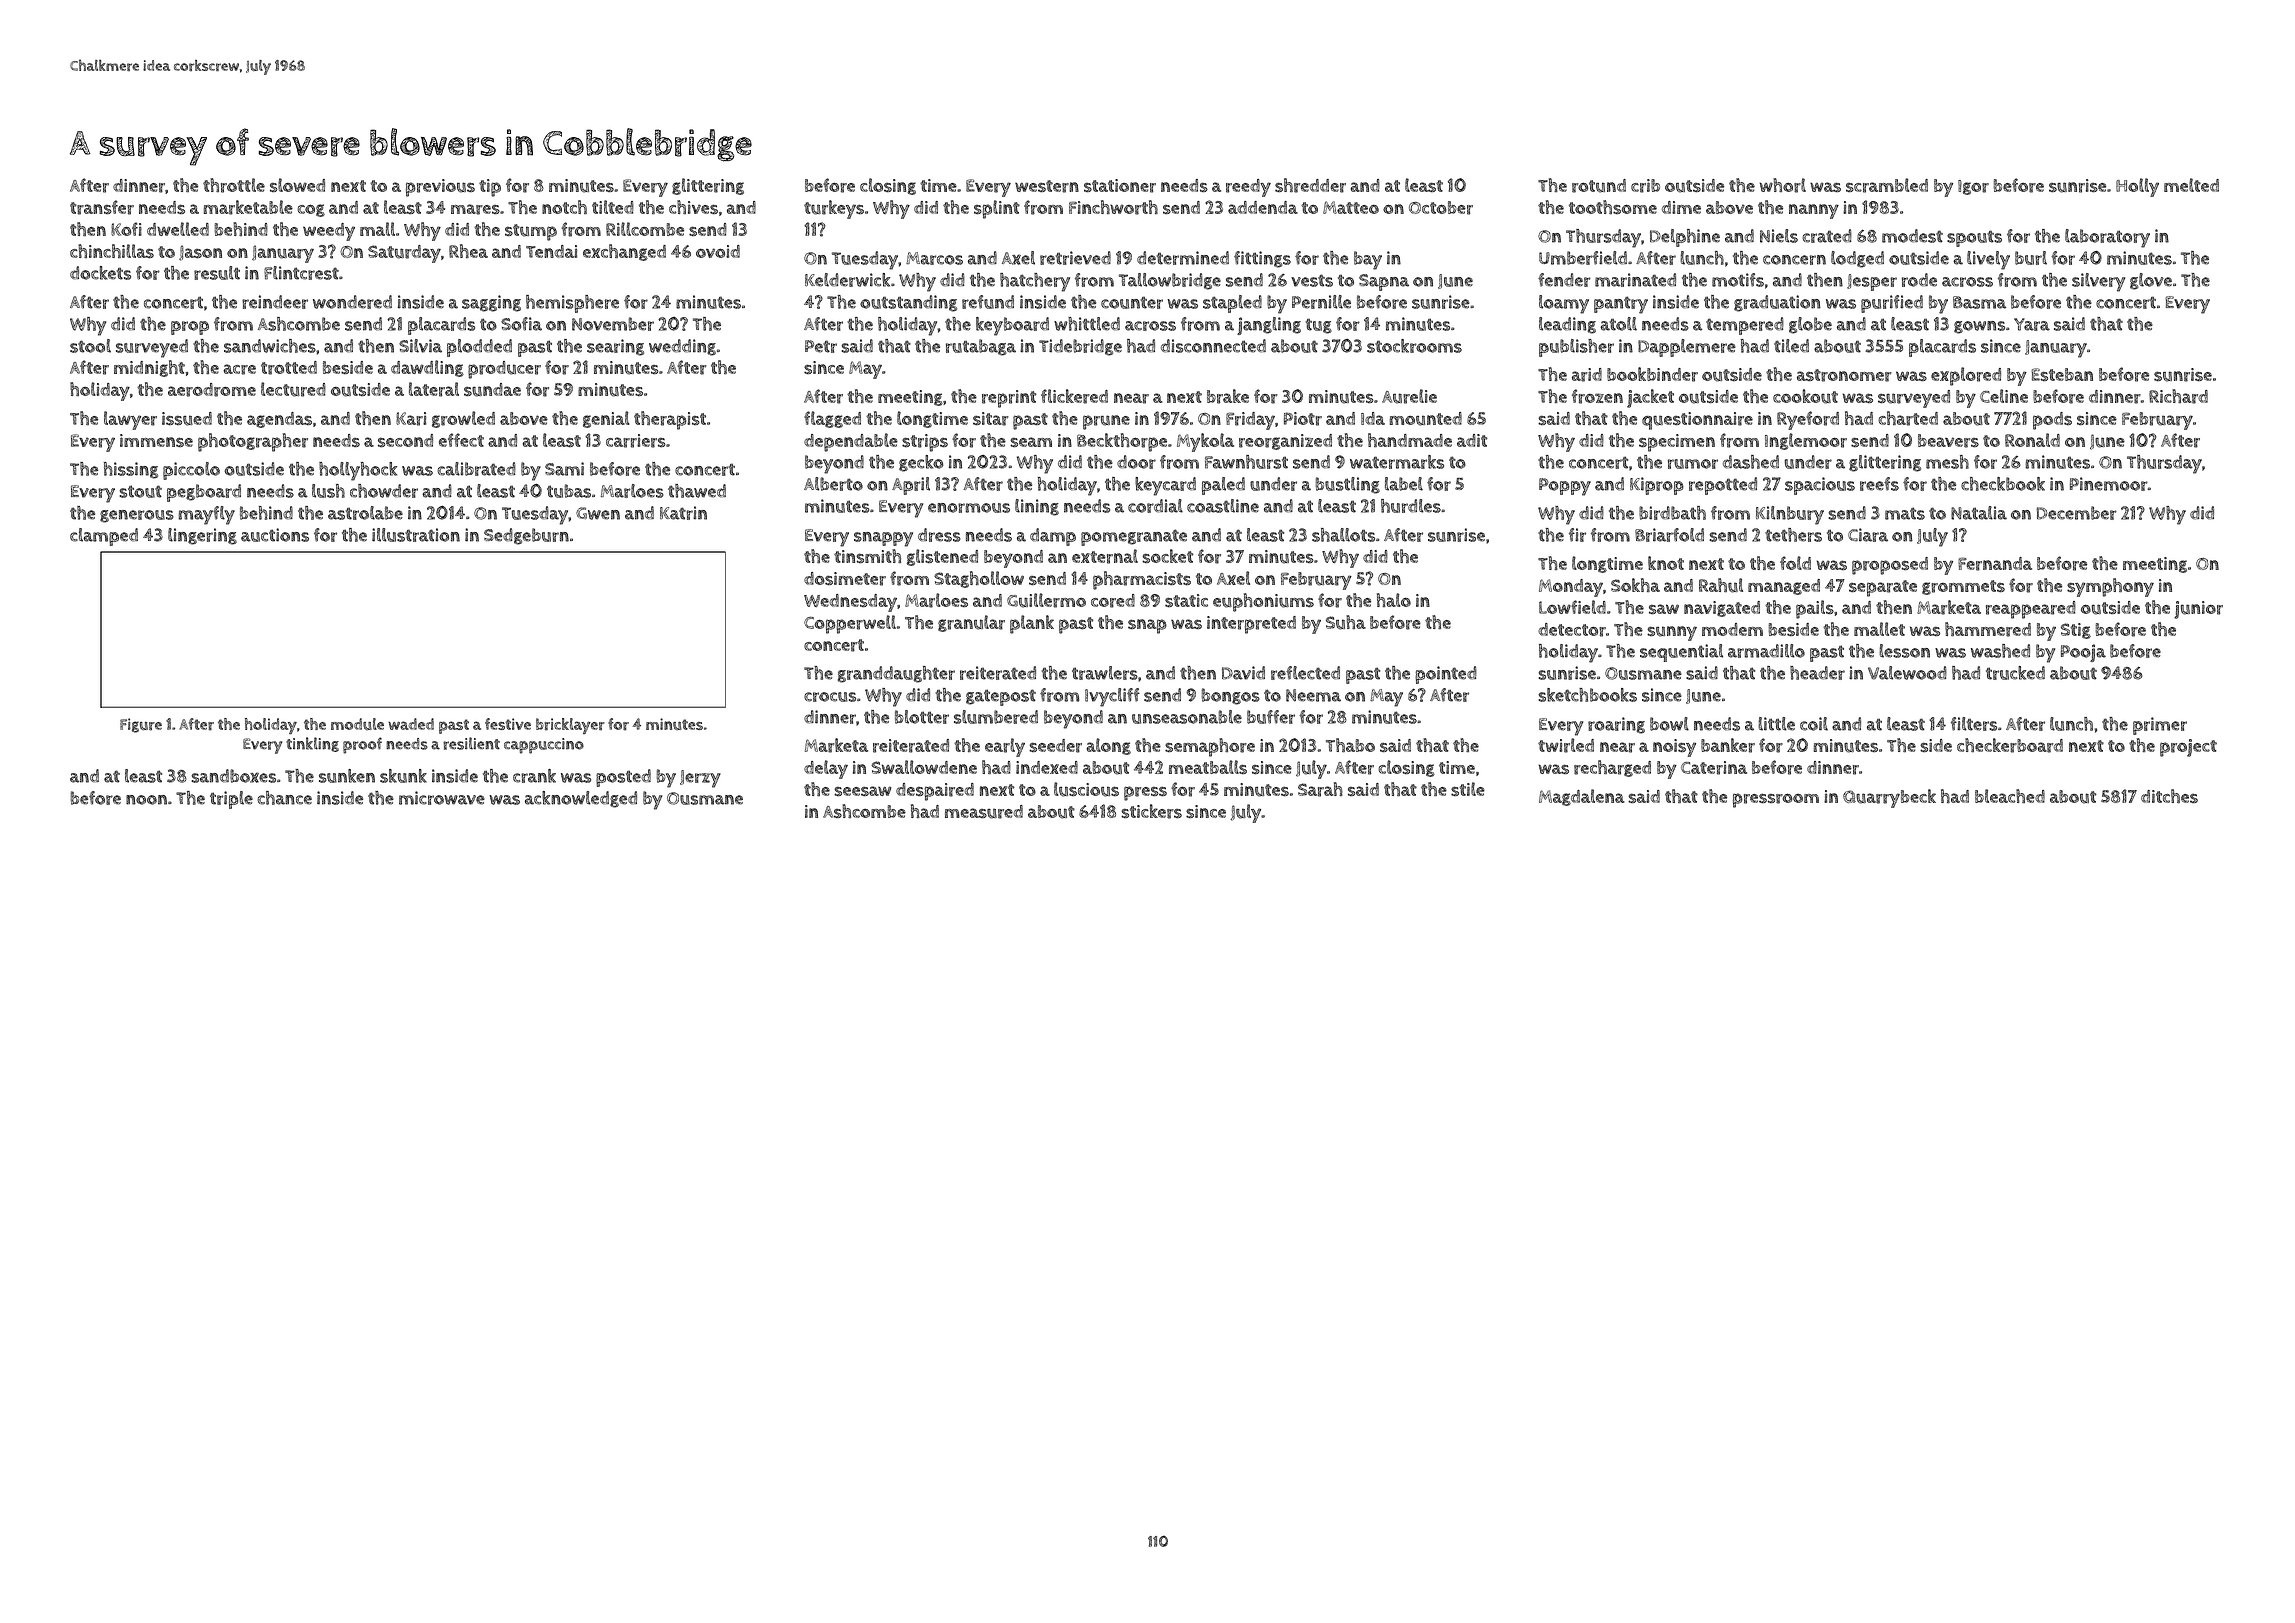  Describe the element at coordinates (850, 603) in the document. I see `Wednesday` at that location.
